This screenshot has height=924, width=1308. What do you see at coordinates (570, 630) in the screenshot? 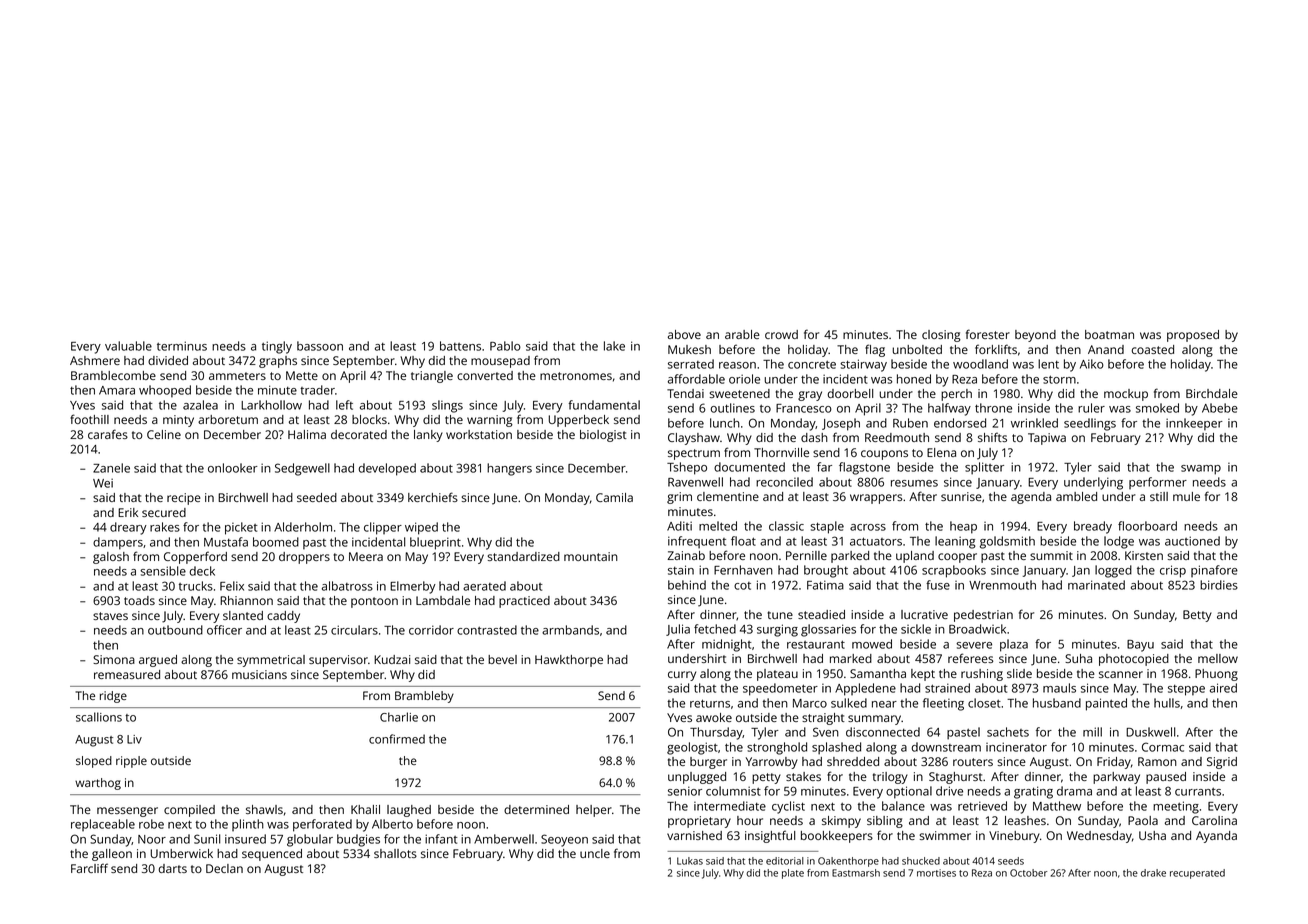
I see `armbands` at bounding box center [570, 630].
